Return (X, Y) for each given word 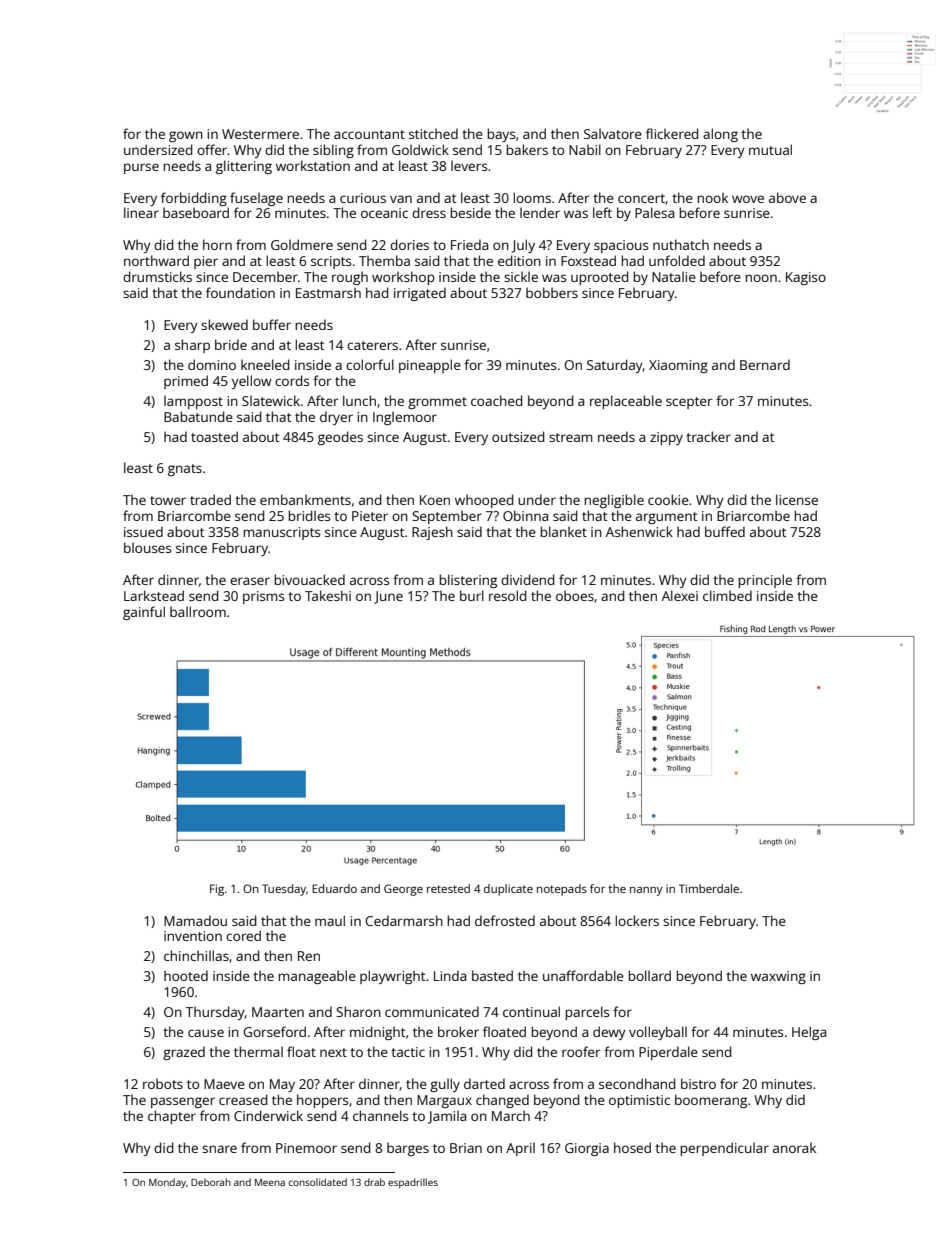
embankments (305, 499)
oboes (575, 595)
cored (243, 935)
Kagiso (806, 278)
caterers (372, 345)
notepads (562, 890)
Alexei (680, 595)
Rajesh (432, 533)
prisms (263, 597)
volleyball (658, 1033)
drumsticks (157, 276)
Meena (270, 1182)
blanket (563, 531)
